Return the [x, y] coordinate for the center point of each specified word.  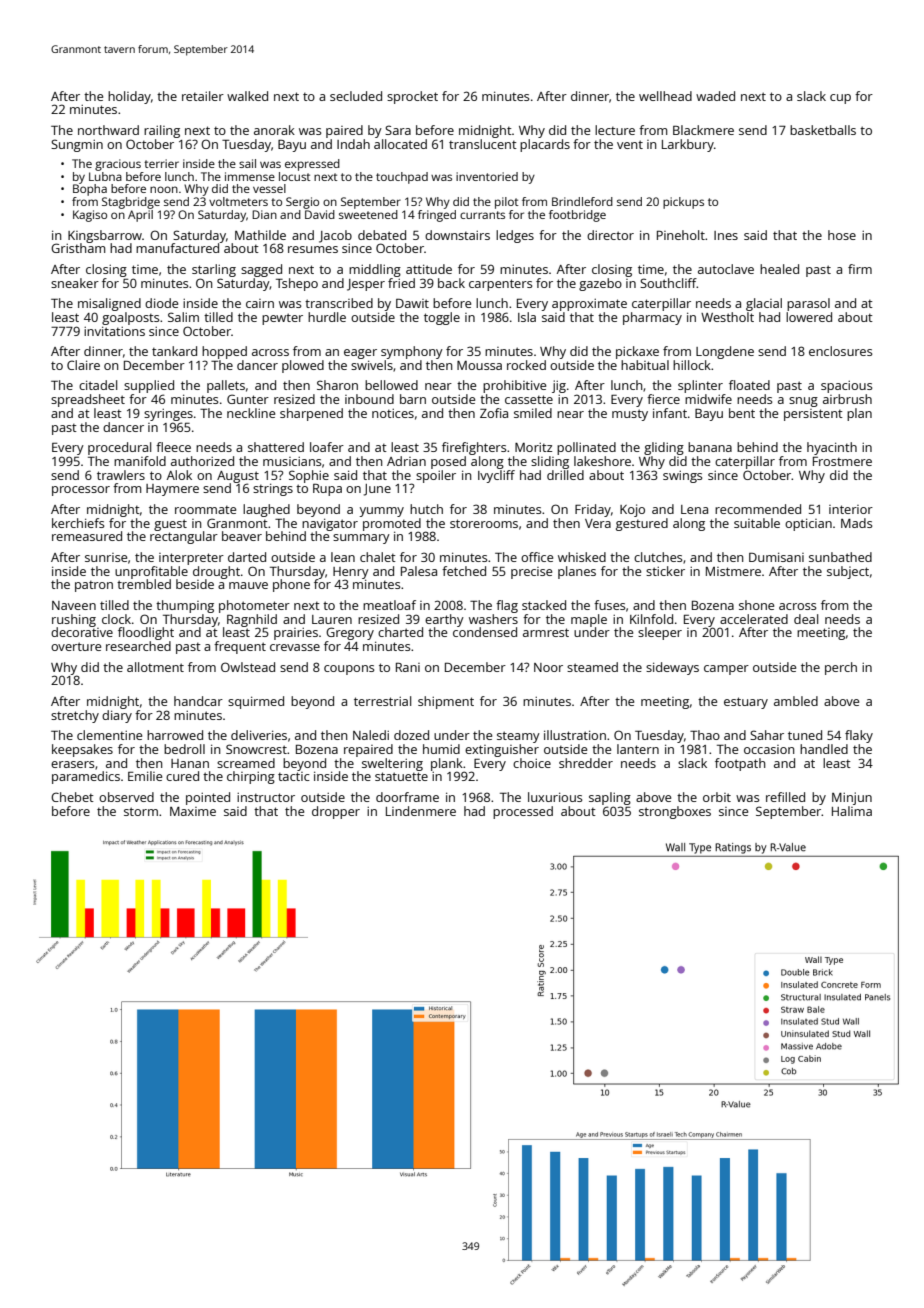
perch [841, 668]
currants [482, 215]
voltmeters [238, 201]
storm [141, 811]
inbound [369, 399]
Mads [856, 523]
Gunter [248, 399]
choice [532, 763]
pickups [683, 203]
